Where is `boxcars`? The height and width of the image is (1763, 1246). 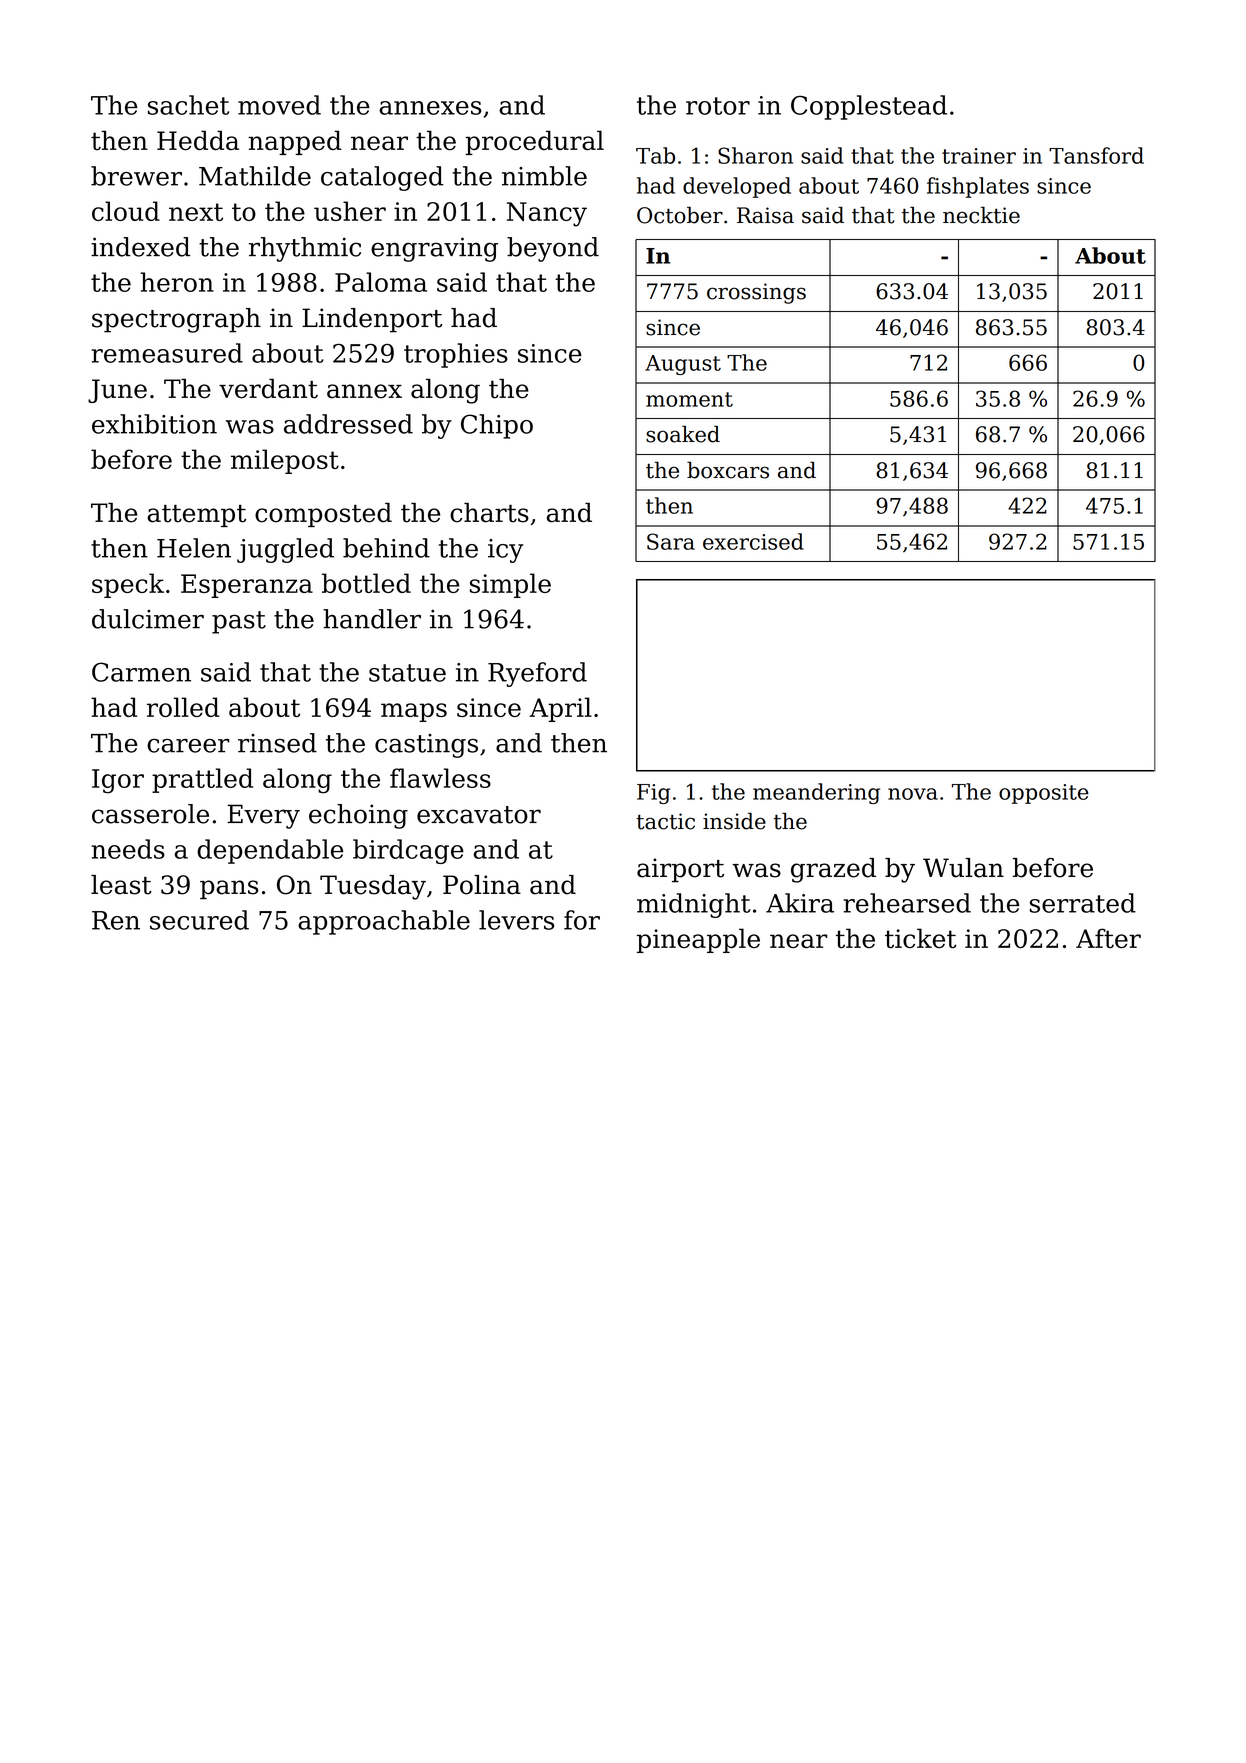 boxcars is located at coordinates (728, 470).
